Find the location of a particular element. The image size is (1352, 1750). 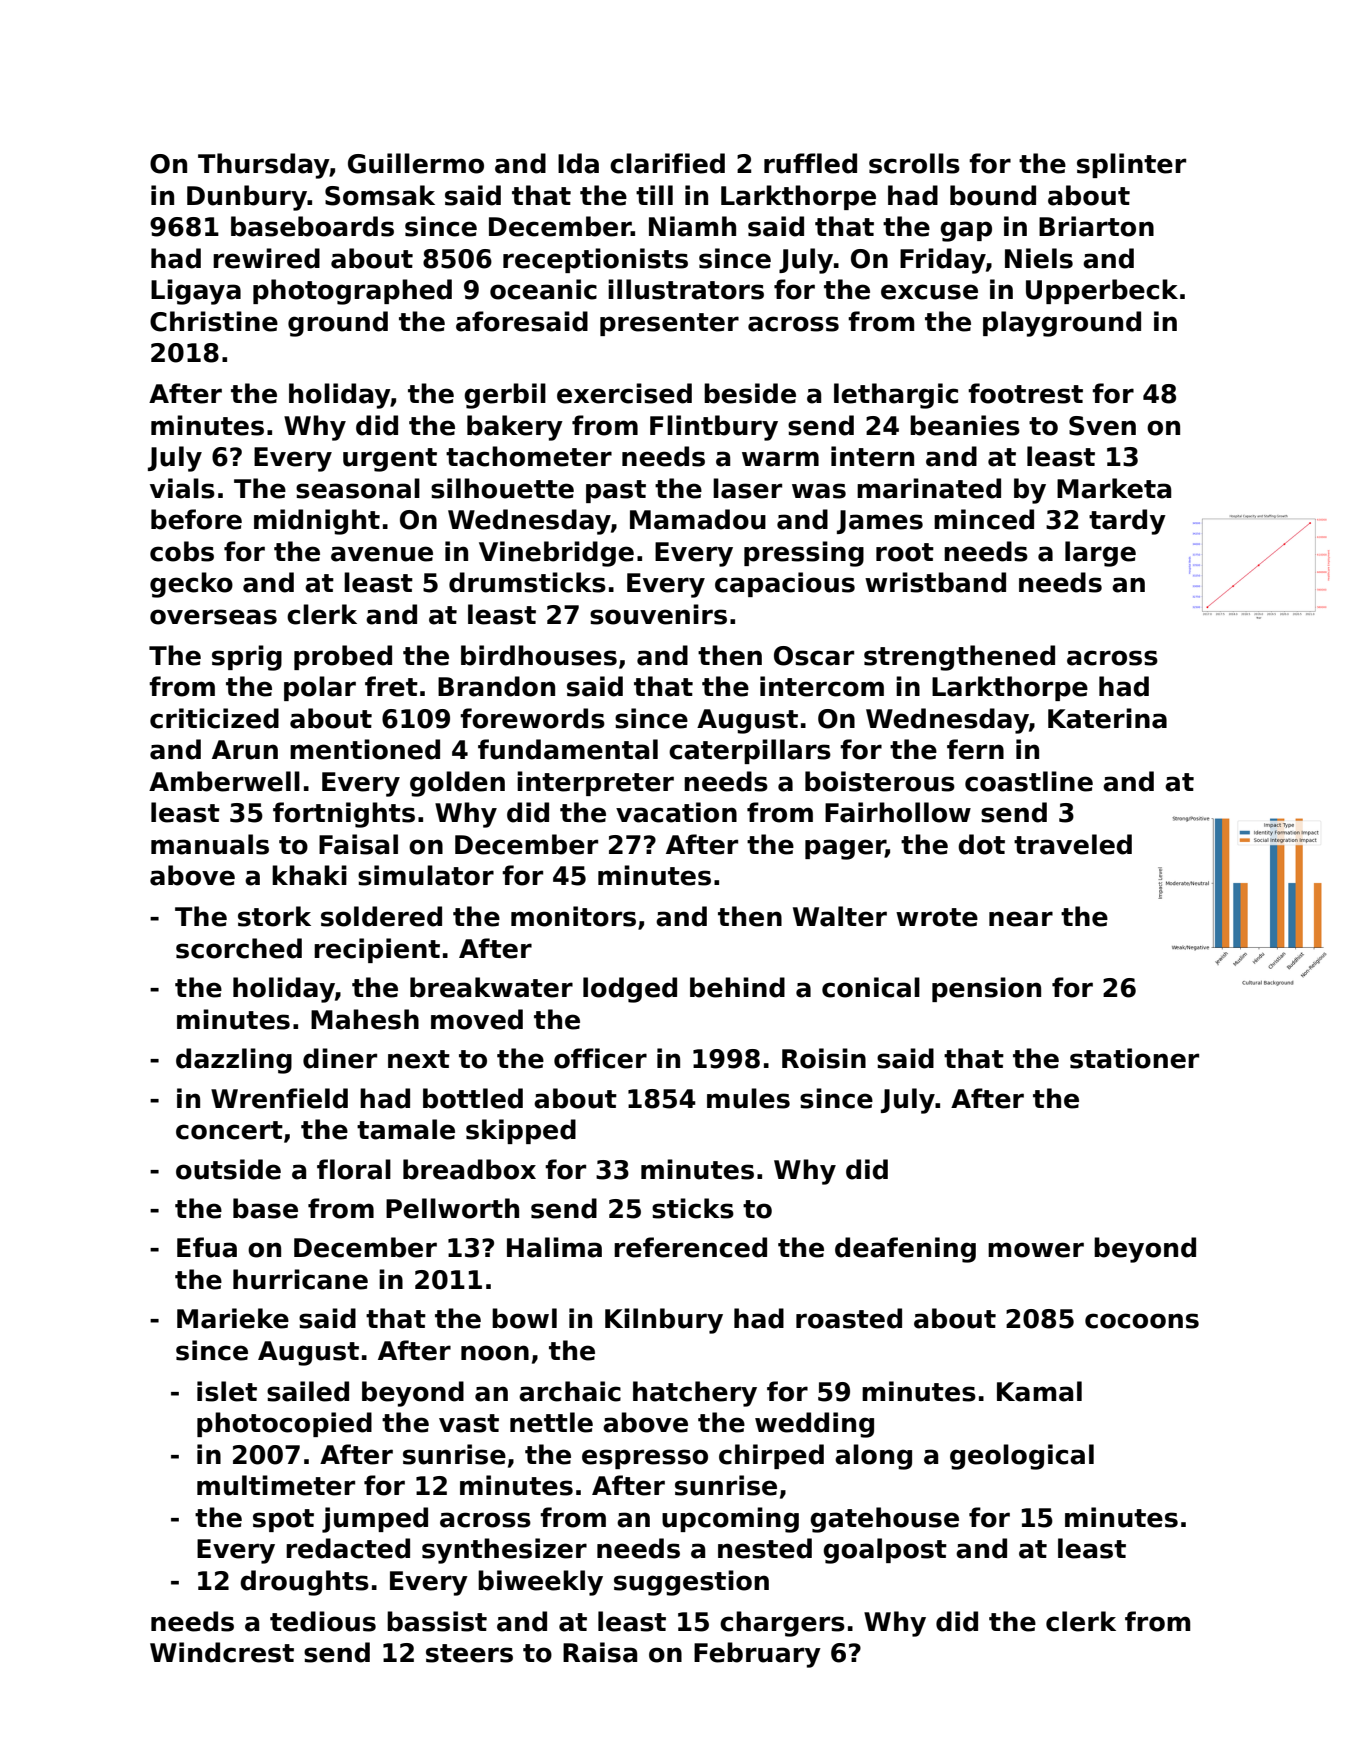

diner is located at coordinates (340, 1058).
